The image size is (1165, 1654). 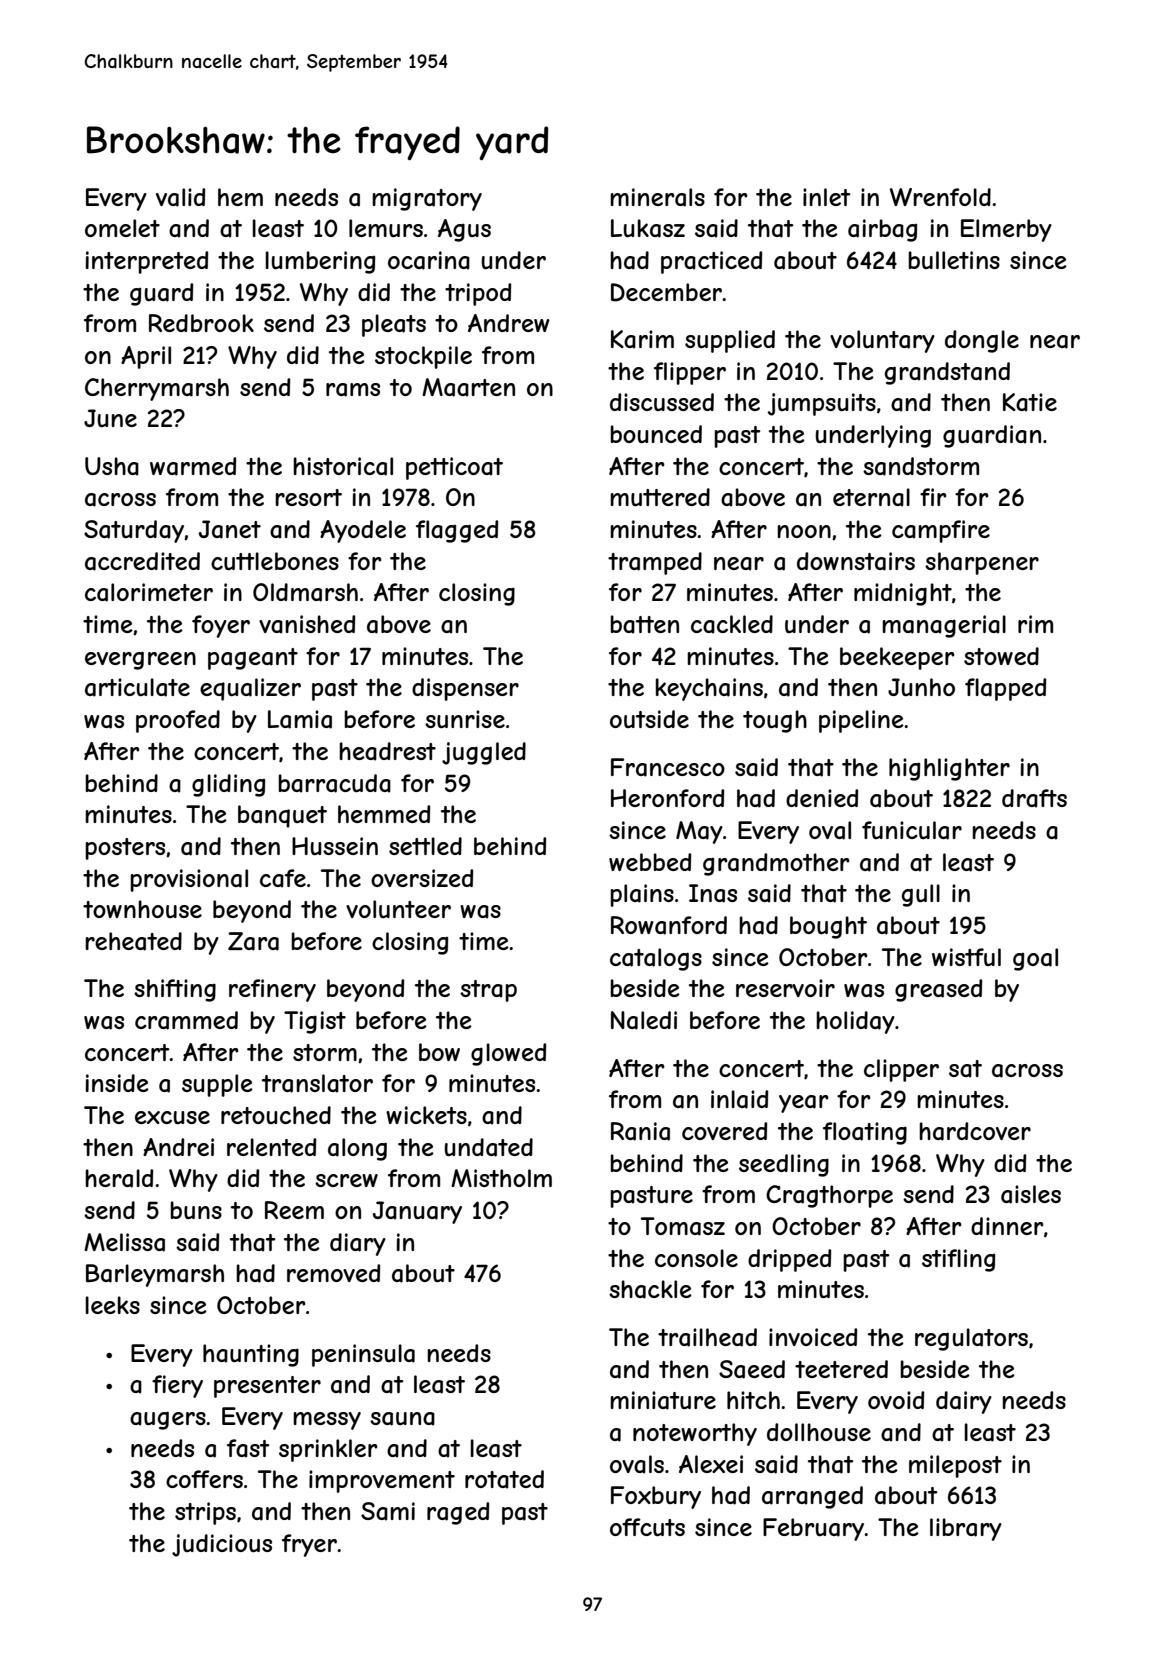 I want to click on offcuts, so click(x=647, y=1527).
